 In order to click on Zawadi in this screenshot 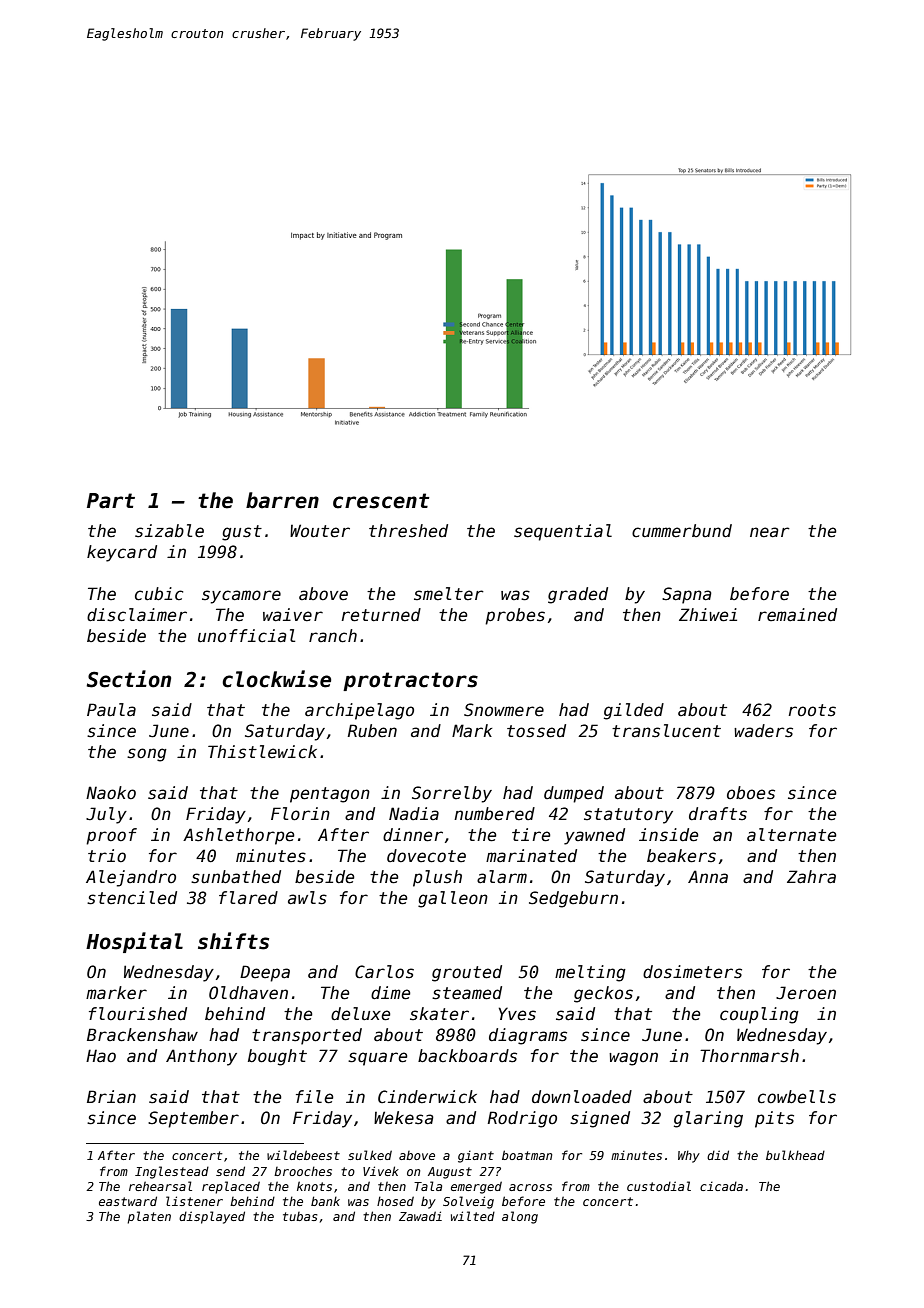, I will do `click(420, 1216)`.
